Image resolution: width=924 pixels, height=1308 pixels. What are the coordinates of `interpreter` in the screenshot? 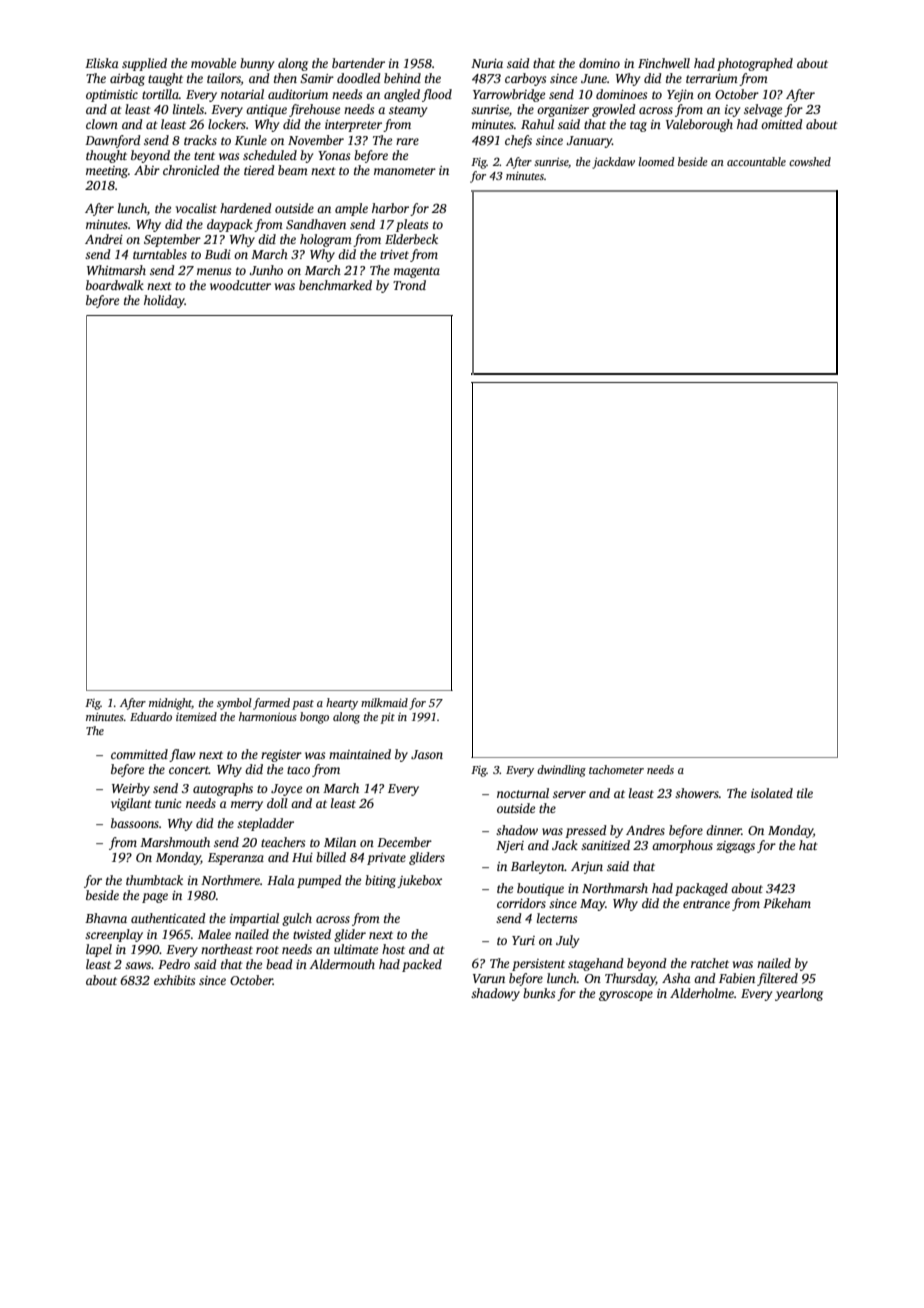 It's located at (353, 126).
